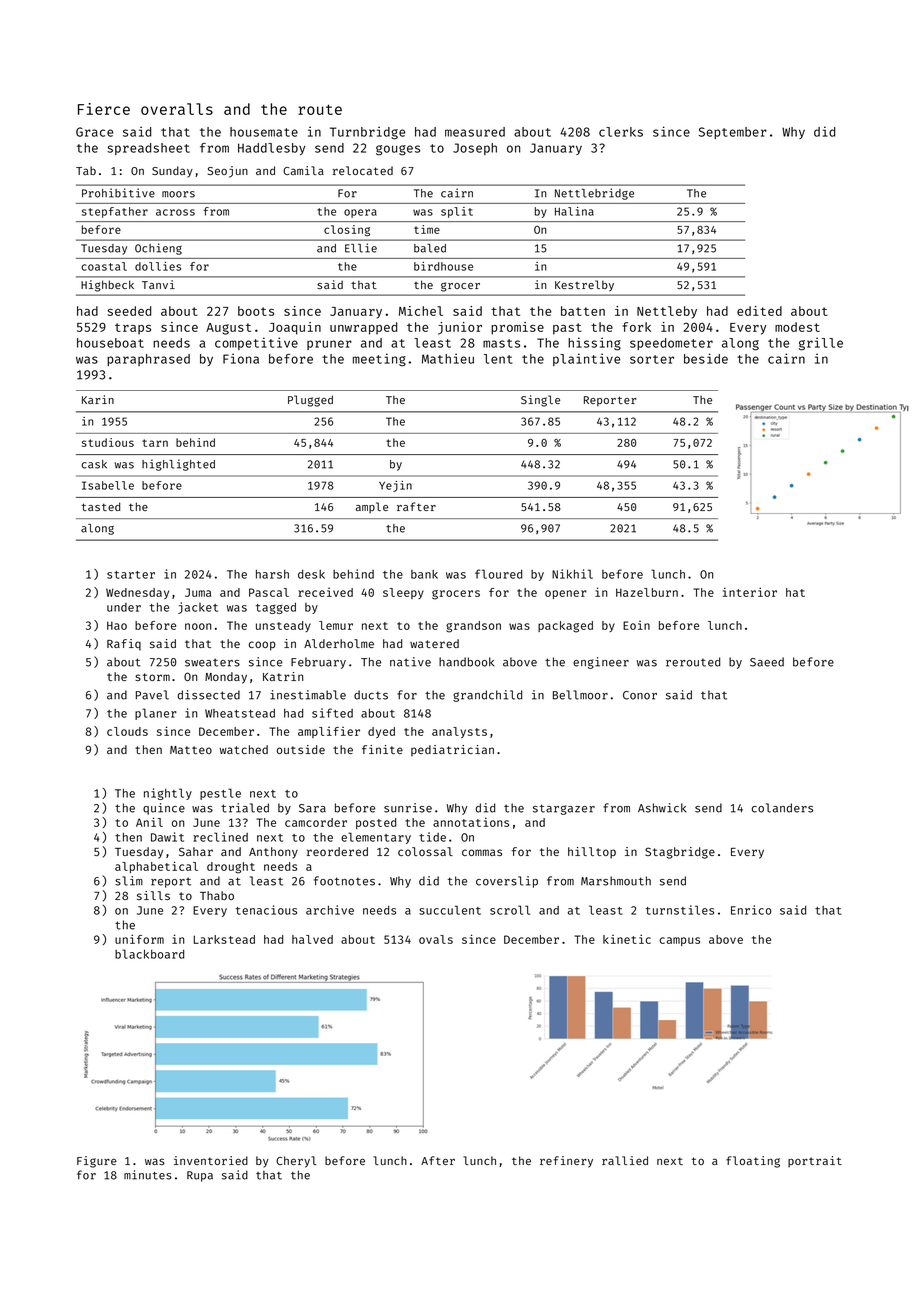  What do you see at coordinates (367, 133) in the screenshot?
I see `Turnbridge` at bounding box center [367, 133].
